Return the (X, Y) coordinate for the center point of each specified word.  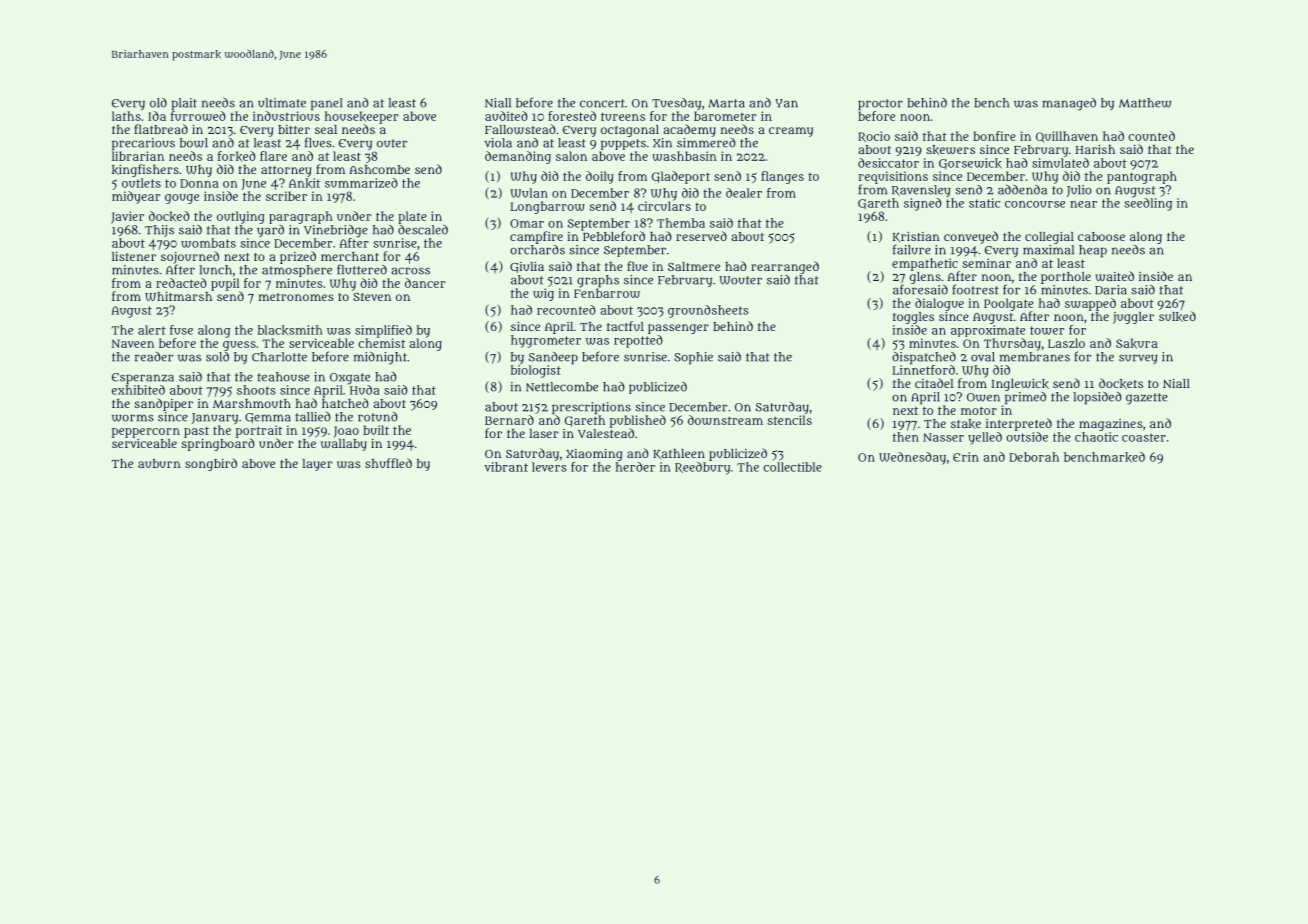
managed (1069, 104)
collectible (792, 467)
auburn (159, 463)
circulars (664, 206)
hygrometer (546, 341)
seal (326, 129)
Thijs (159, 231)
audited (506, 116)
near (1083, 204)
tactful (625, 326)
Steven (372, 297)
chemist (381, 343)
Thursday (1012, 344)
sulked (1177, 316)
